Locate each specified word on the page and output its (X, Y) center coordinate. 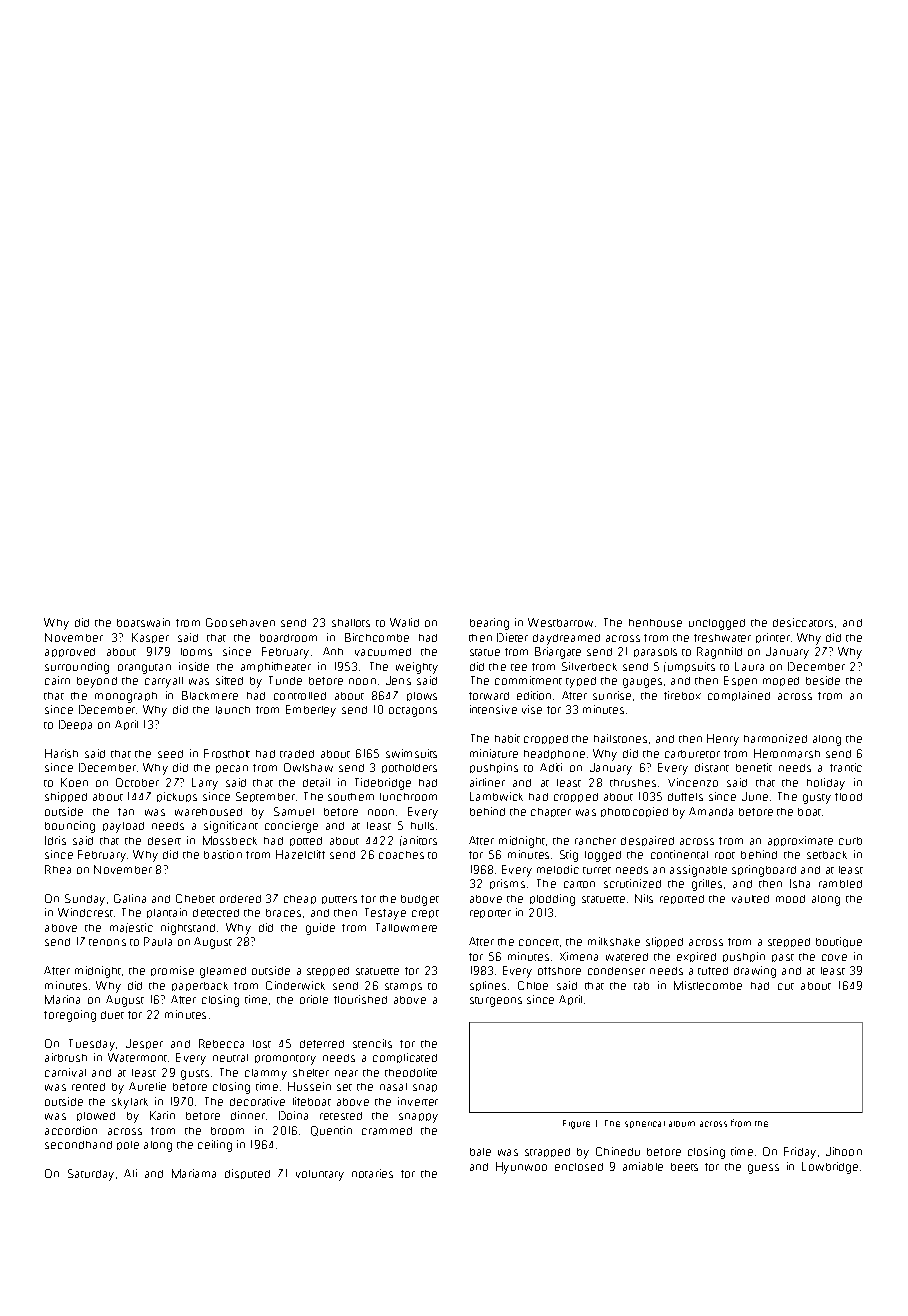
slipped (664, 942)
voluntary (320, 1175)
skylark (130, 1103)
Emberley (311, 711)
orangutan (144, 669)
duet (112, 1015)
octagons (413, 712)
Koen (74, 782)
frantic (846, 767)
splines (488, 986)
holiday (826, 784)
